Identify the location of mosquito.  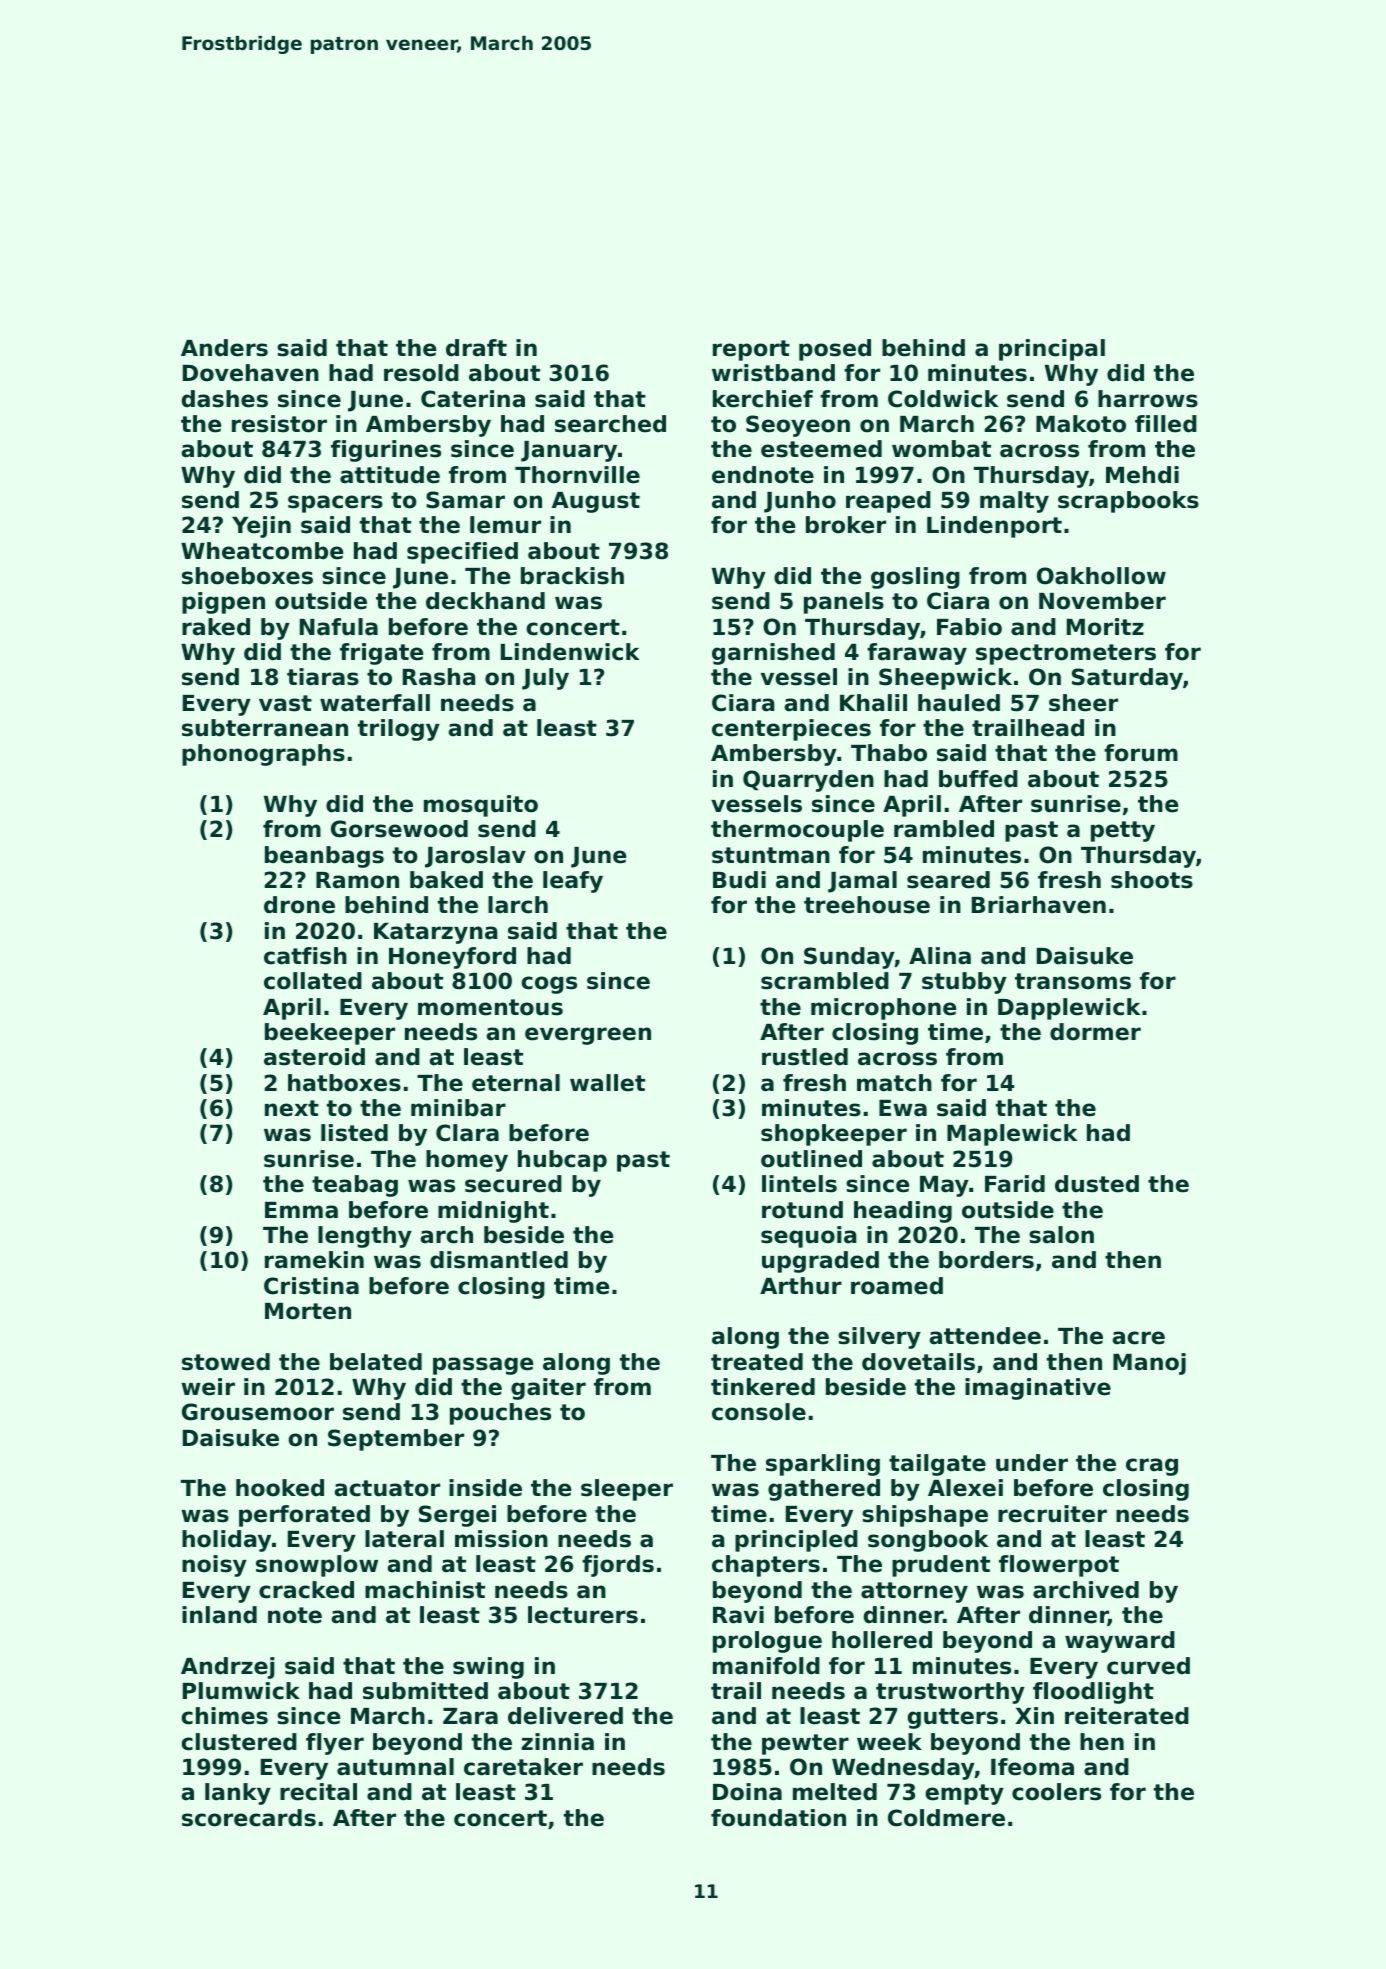
(481, 806).
